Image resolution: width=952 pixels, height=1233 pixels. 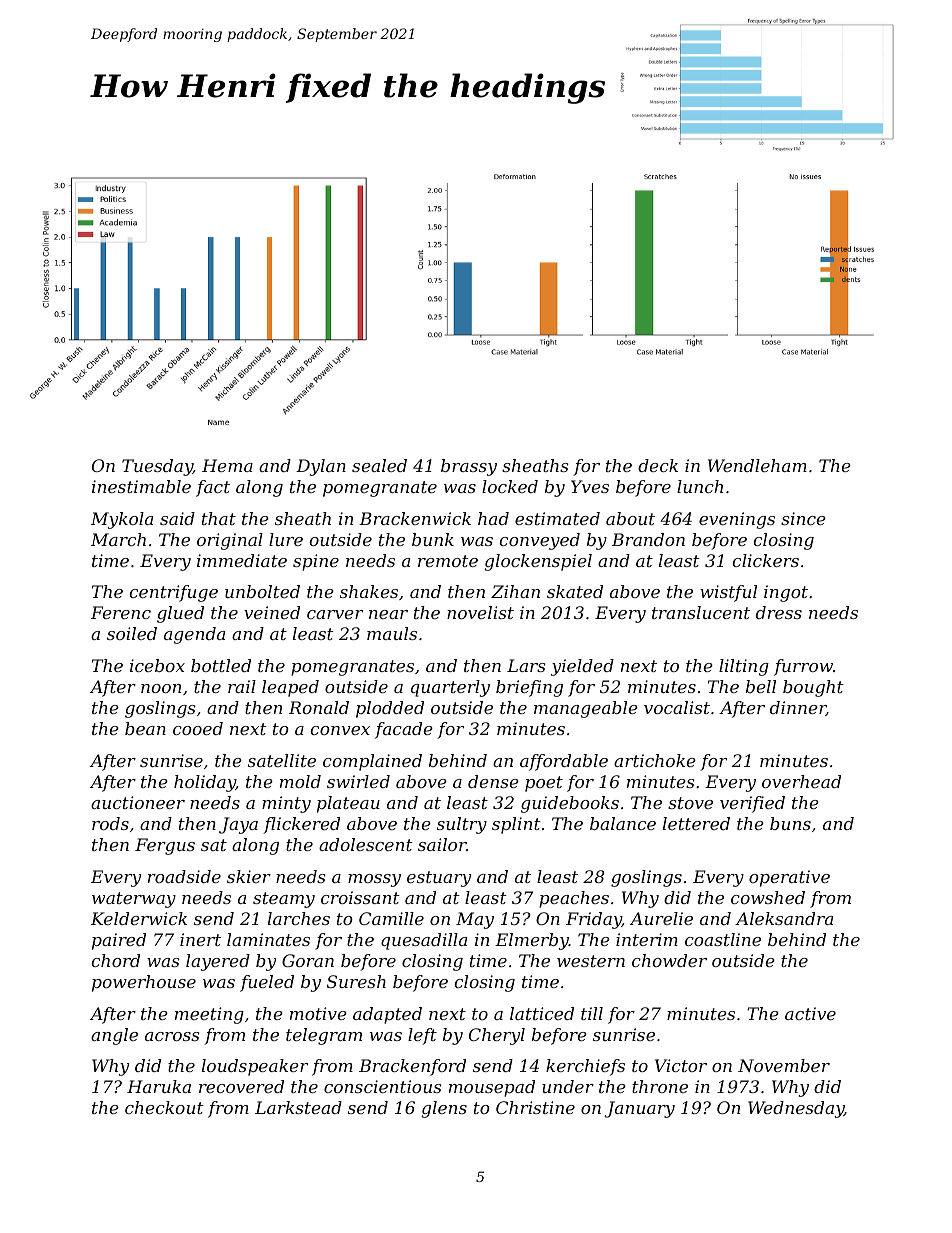 What do you see at coordinates (139, 918) in the page?
I see `Kelderwick` at bounding box center [139, 918].
